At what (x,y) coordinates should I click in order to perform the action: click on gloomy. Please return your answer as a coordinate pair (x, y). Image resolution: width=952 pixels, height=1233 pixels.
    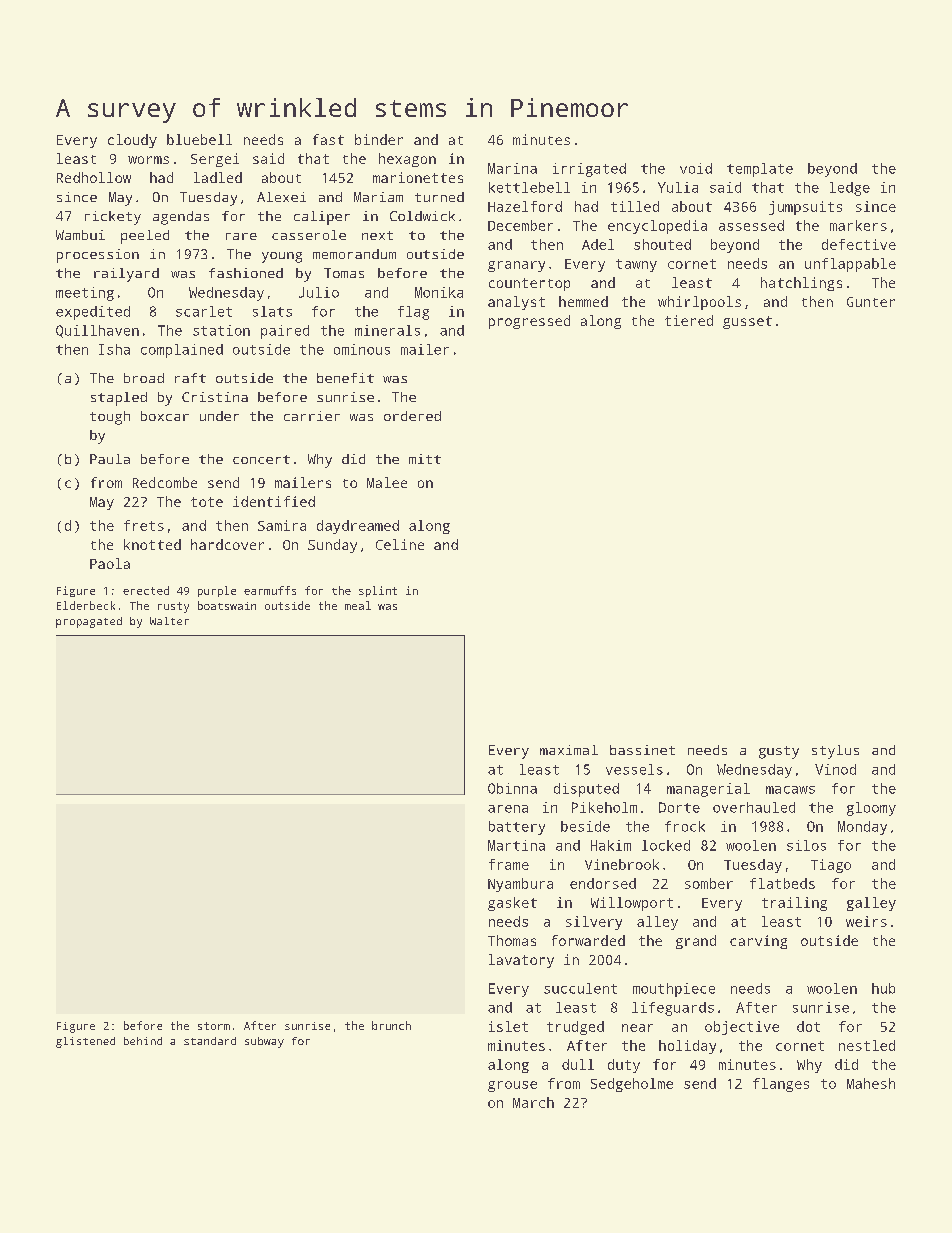
    Looking at the image, I should click on (871, 809).
